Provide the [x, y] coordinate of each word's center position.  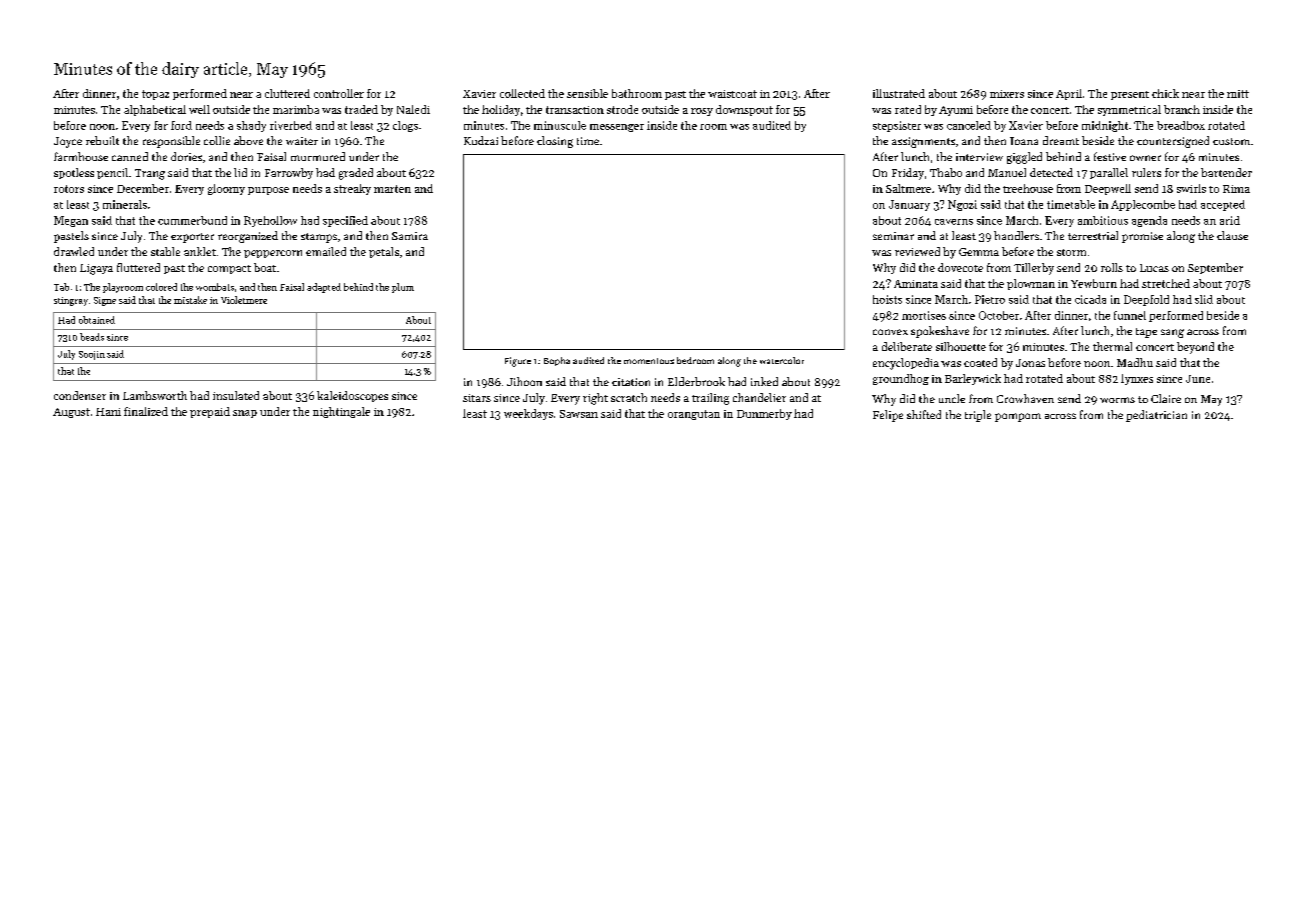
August [71, 413]
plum [403, 288]
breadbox [1181, 125]
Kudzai [481, 140]
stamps [319, 238]
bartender [1226, 172]
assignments [923, 142]
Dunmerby [764, 414]
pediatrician [1156, 416]
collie [217, 140]
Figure [518, 362]
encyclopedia [906, 364]
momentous [649, 361]
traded [361, 109]
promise [1142, 237]
